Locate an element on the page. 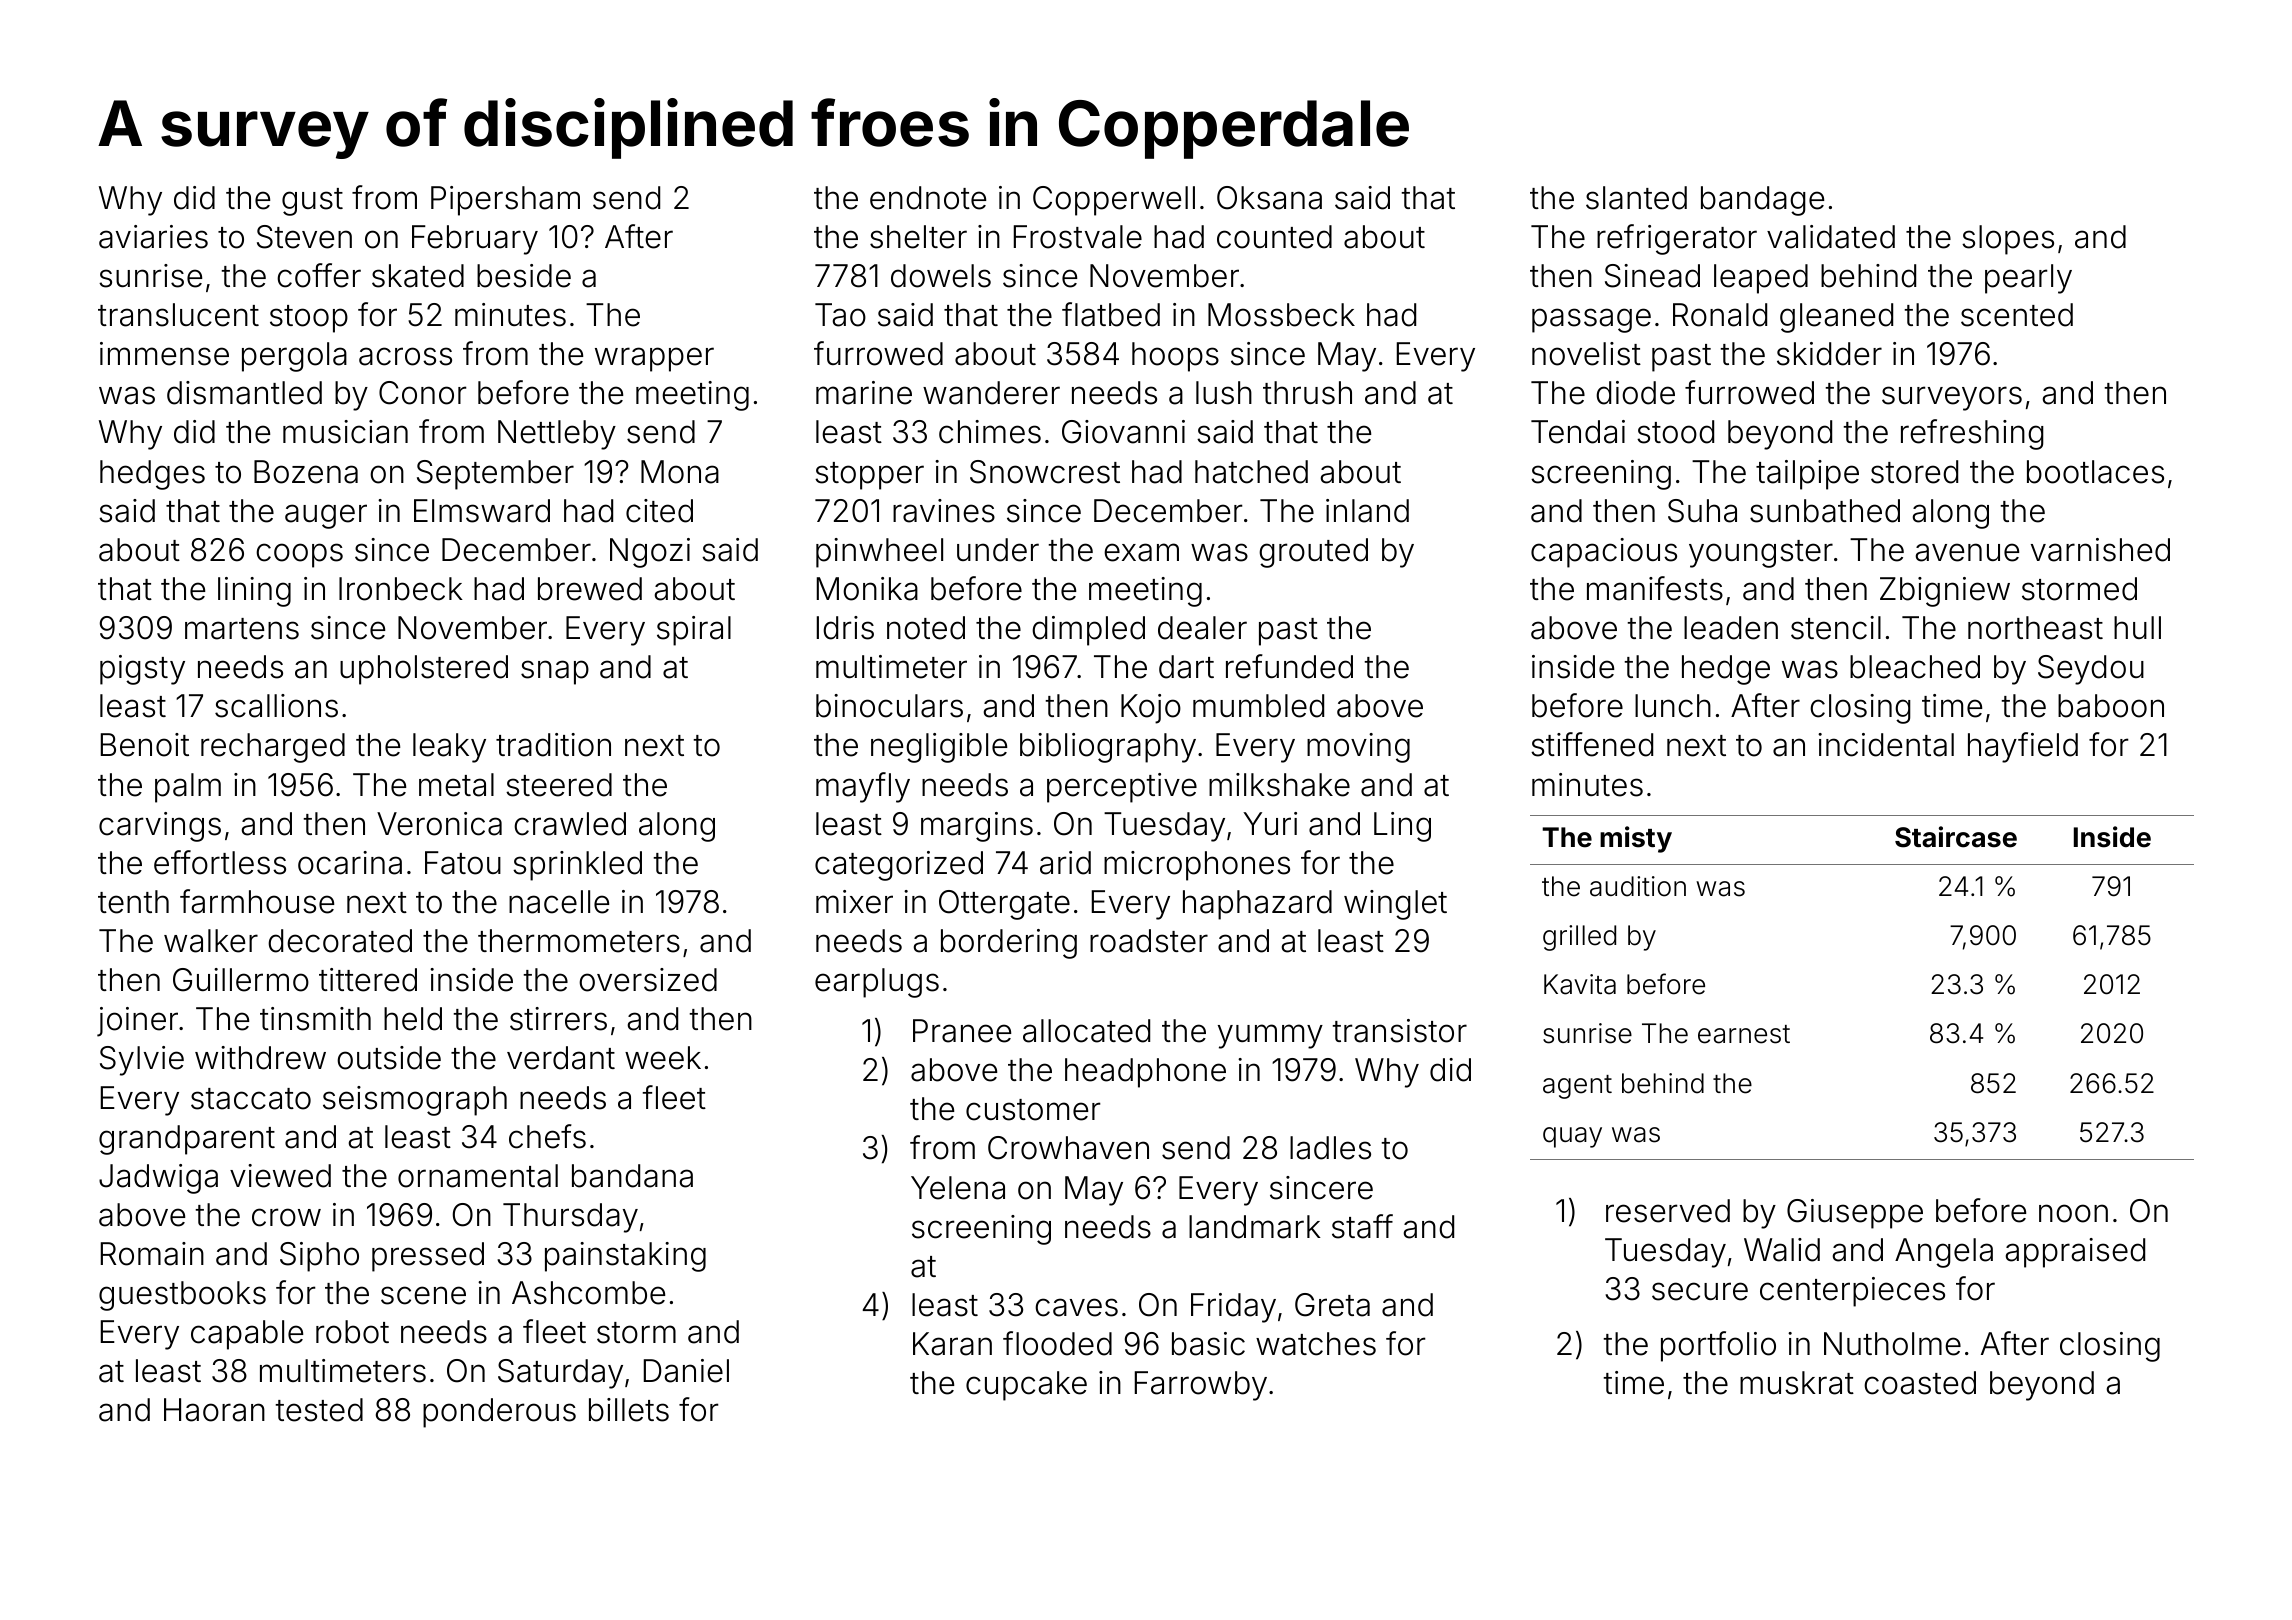  skated is located at coordinates (418, 276).
